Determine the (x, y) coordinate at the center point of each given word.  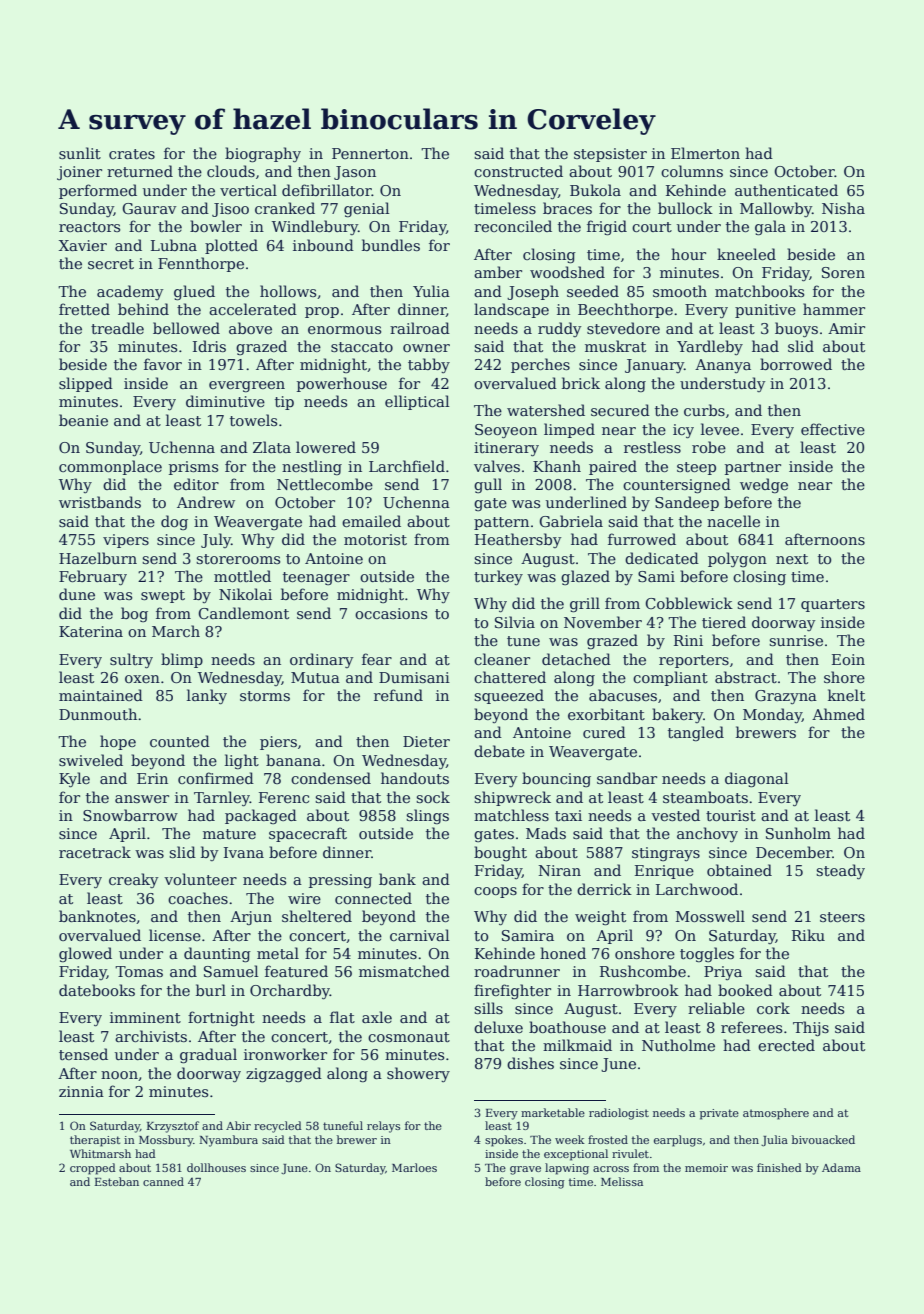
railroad (420, 328)
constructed (518, 171)
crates (132, 154)
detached (576, 659)
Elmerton (705, 153)
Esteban (117, 1181)
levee (720, 429)
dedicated (662, 558)
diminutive (225, 401)
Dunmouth (98, 714)
